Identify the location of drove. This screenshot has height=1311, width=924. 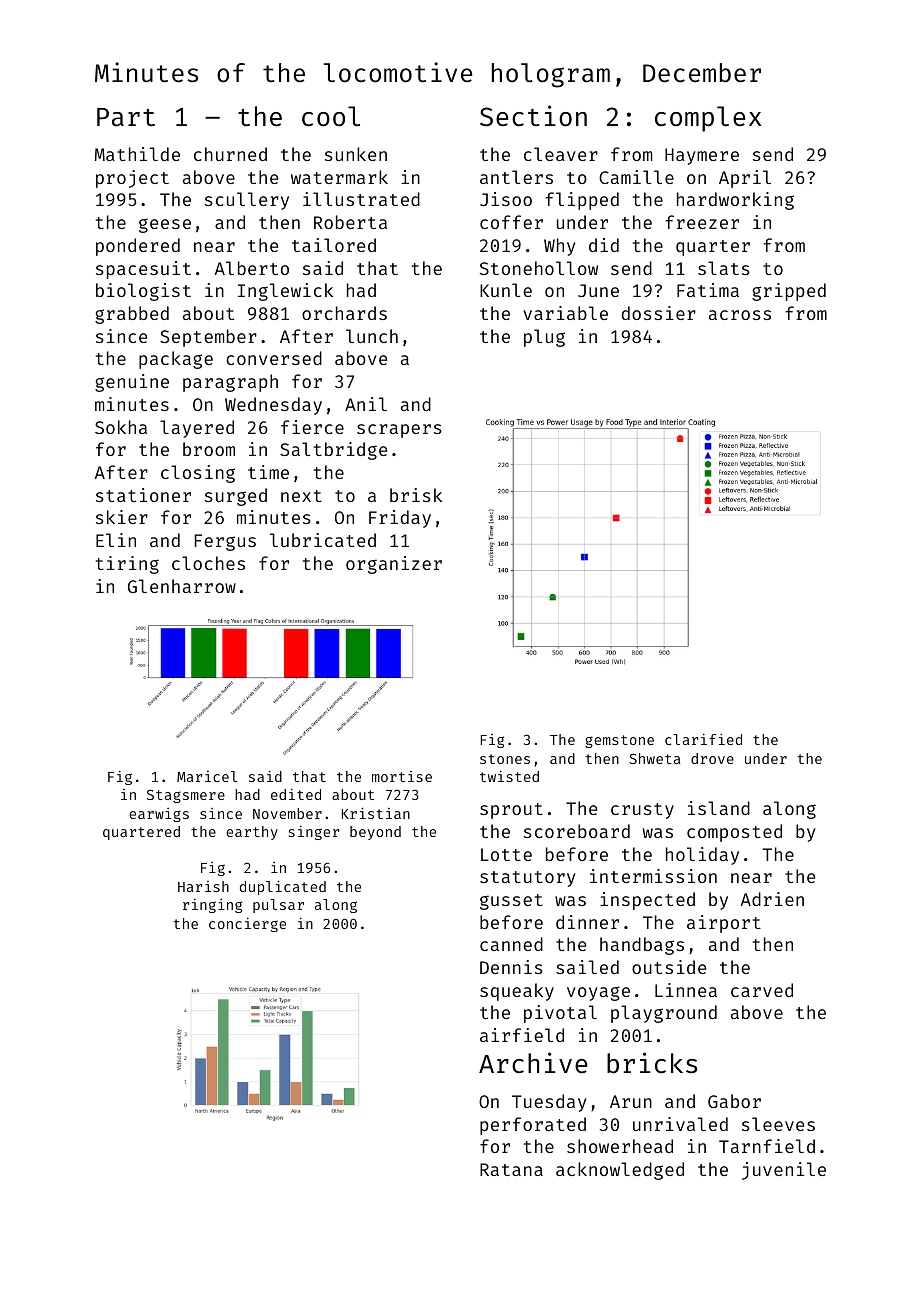
(712, 758).
